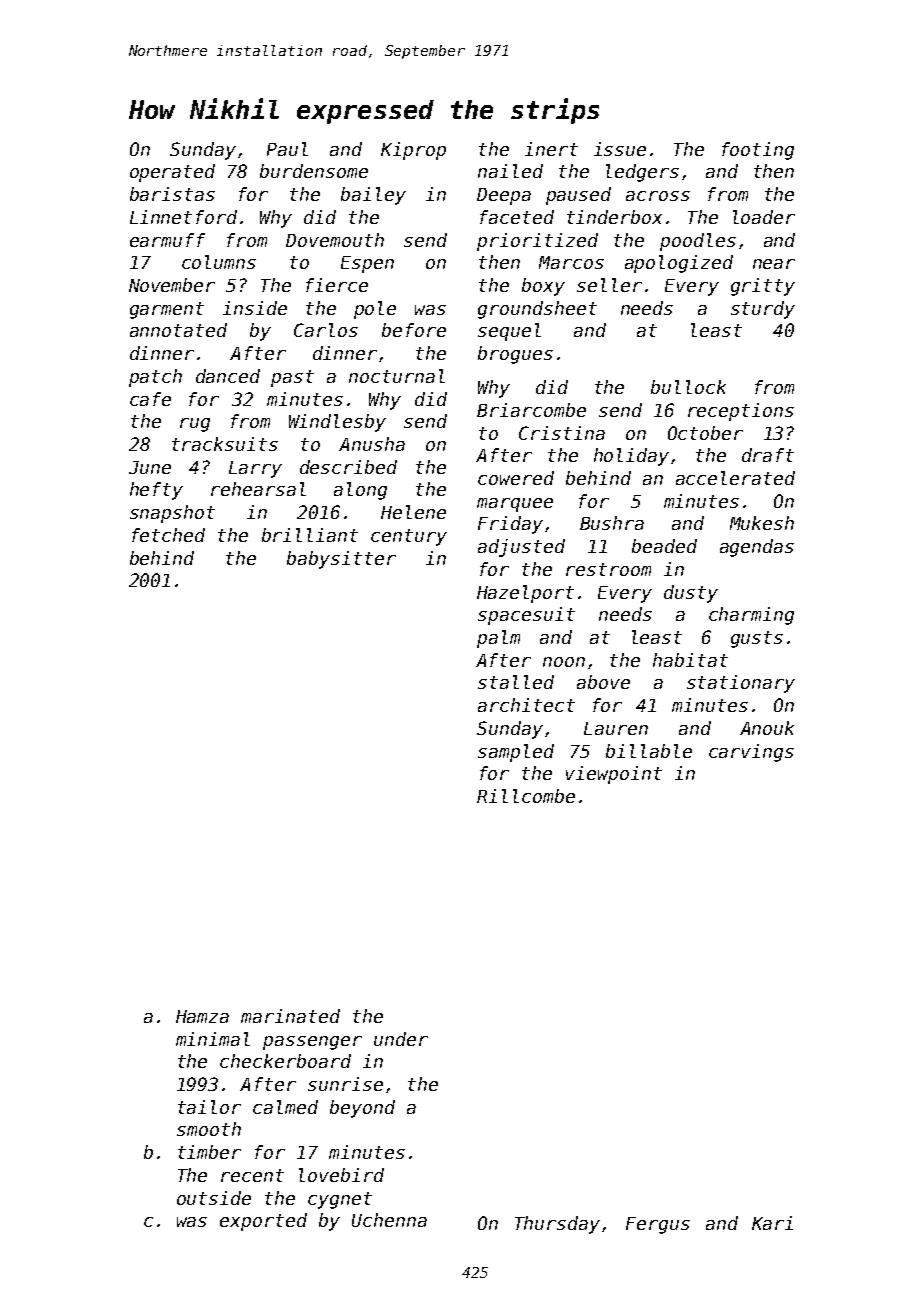 The height and width of the page is (1311, 924). Describe the element at coordinates (401, 1039) in the page. I see `under` at that location.
